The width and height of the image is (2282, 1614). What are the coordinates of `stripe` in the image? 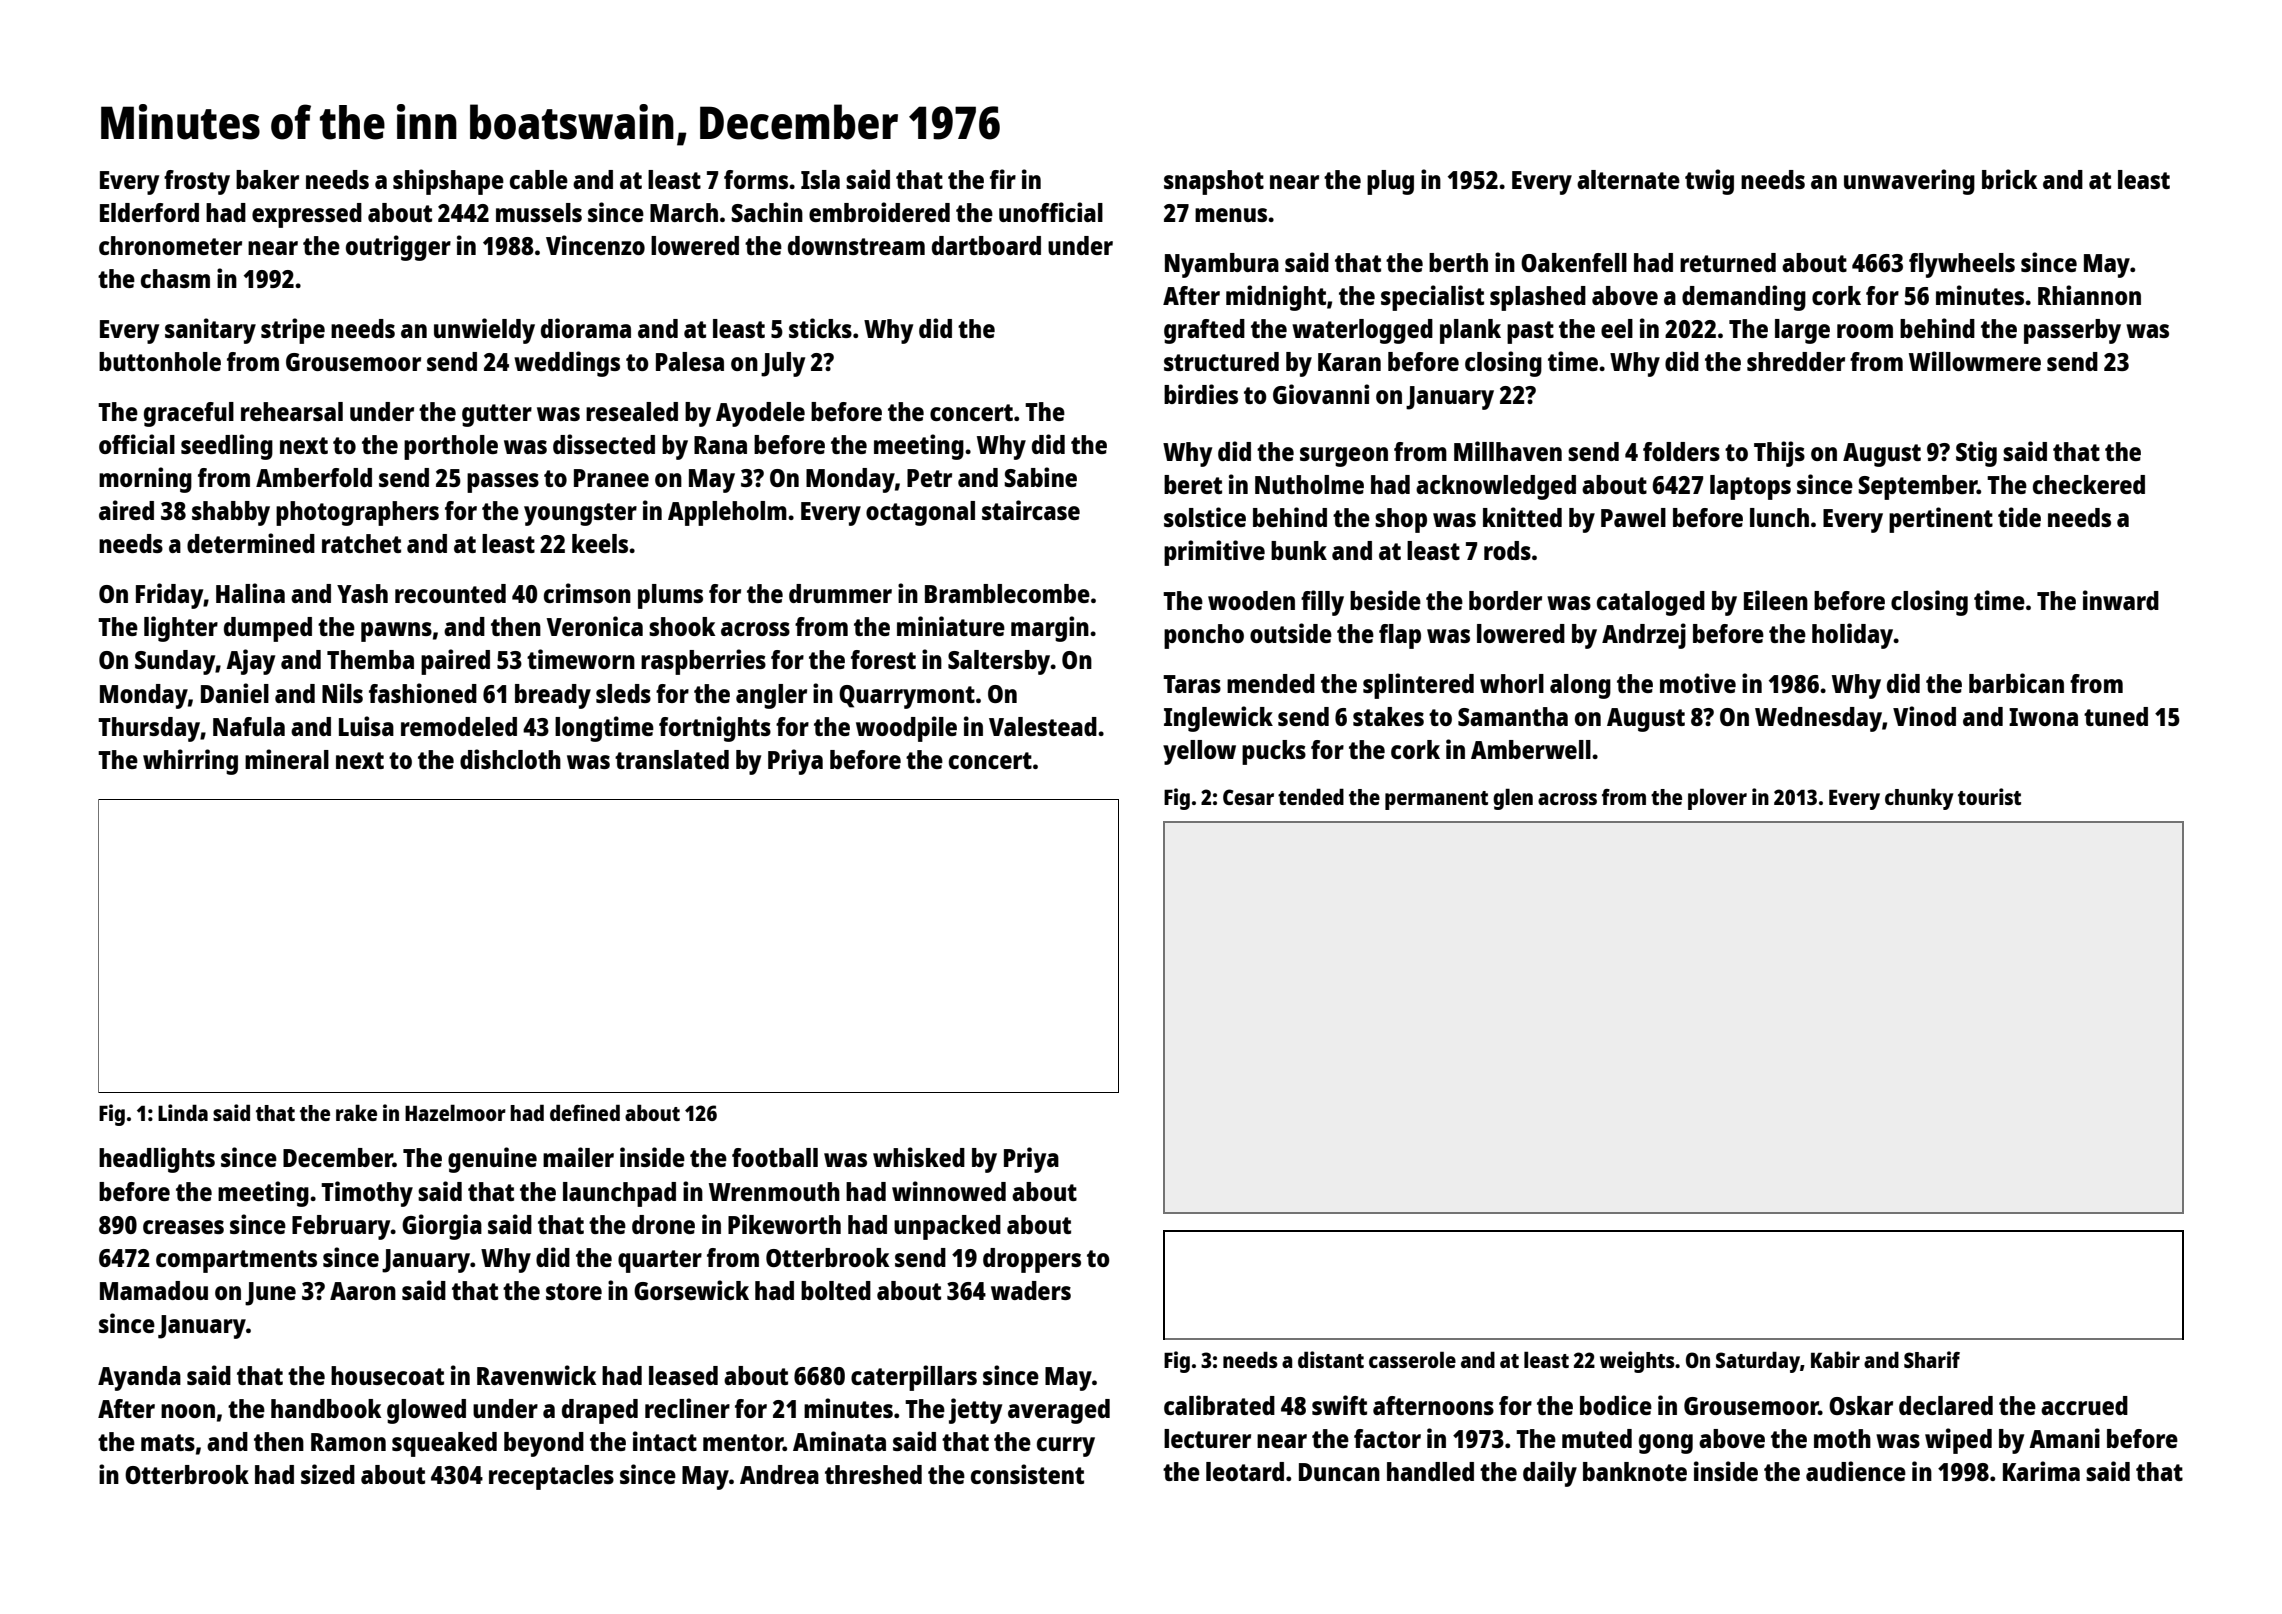 It's located at (293, 331).
